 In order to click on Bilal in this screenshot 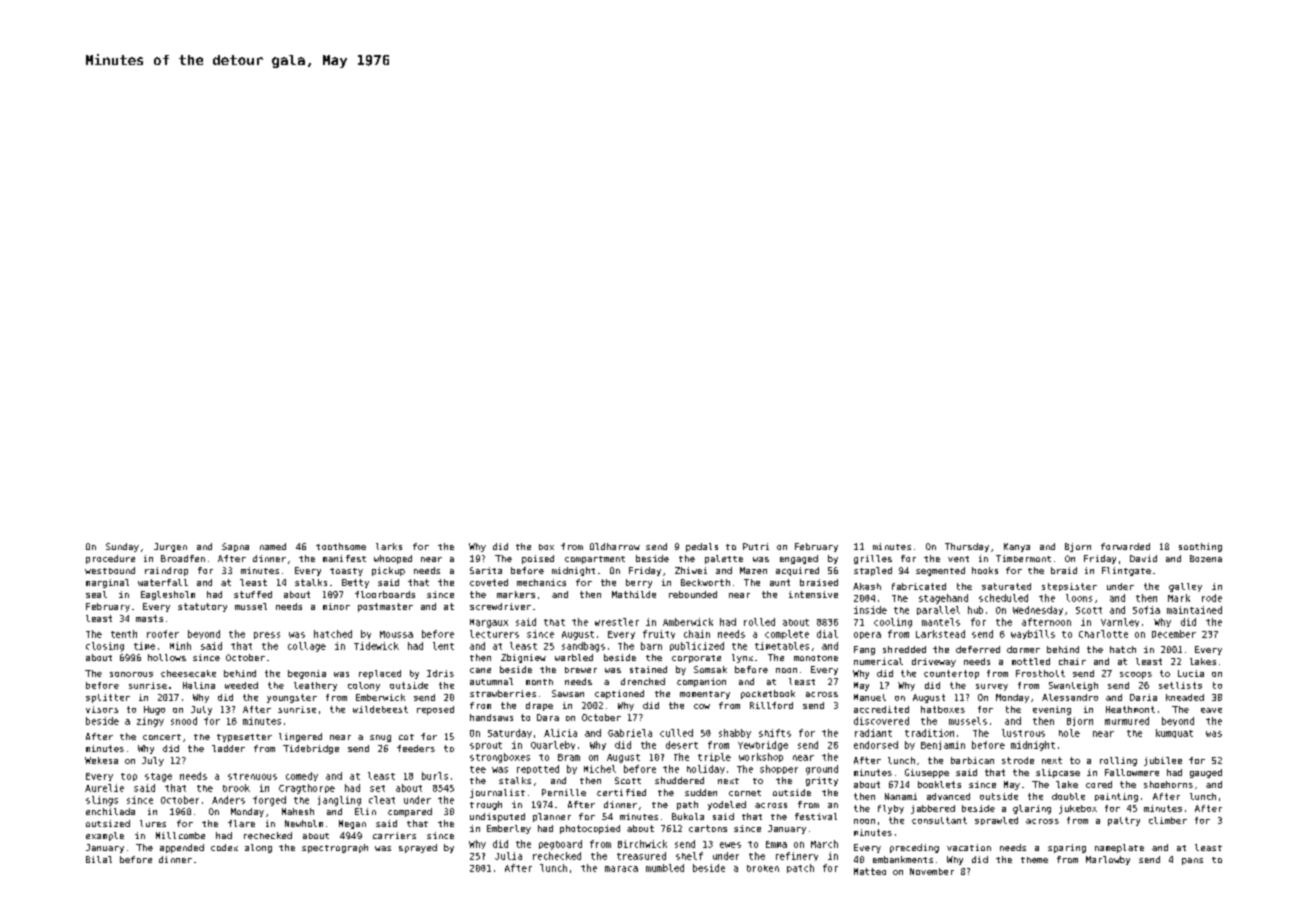, I will do `click(99, 859)`.
